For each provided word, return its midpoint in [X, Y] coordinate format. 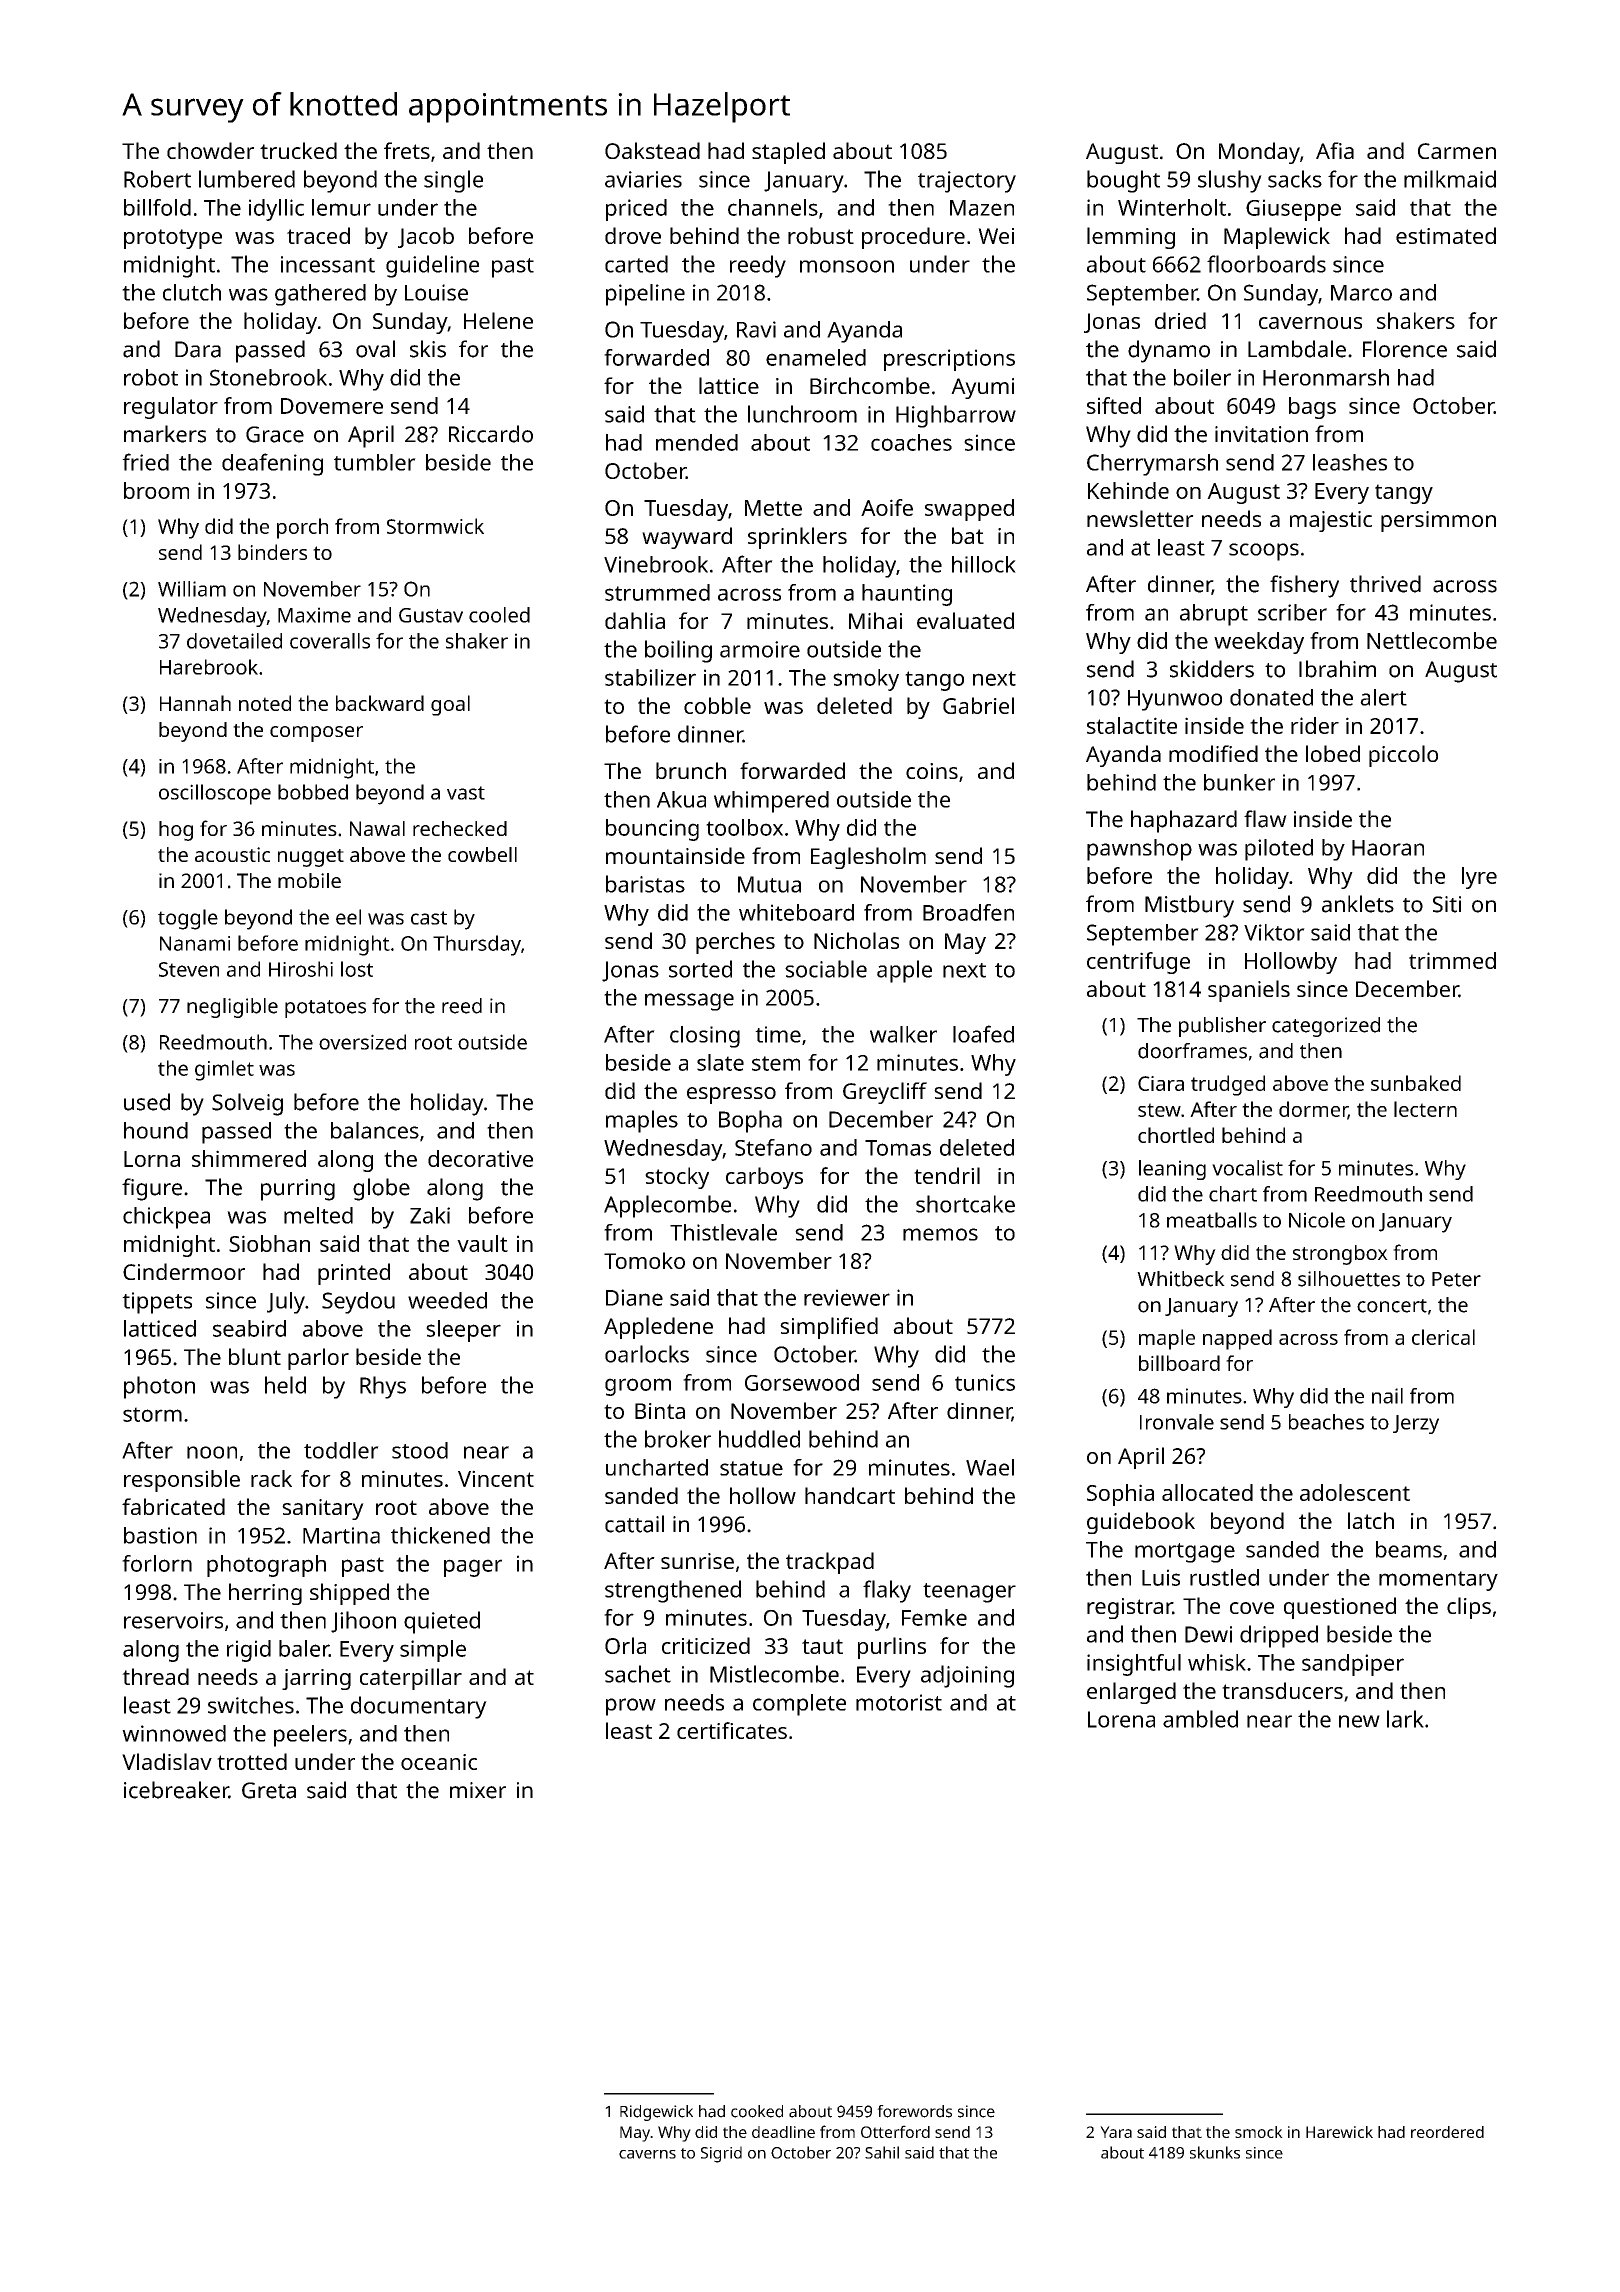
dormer [1313, 1110]
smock [1259, 2132]
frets [407, 150]
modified [1213, 753]
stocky [677, 1178]
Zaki [430, 1215]
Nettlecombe [1432, 640]
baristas [645, 884]
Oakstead [652, 150]
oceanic [439, 1762]
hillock [984, 564]
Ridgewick [656, 2113]
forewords [914, 2111]
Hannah [195, 703]
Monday [1259, 153]
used [147, 1102]
